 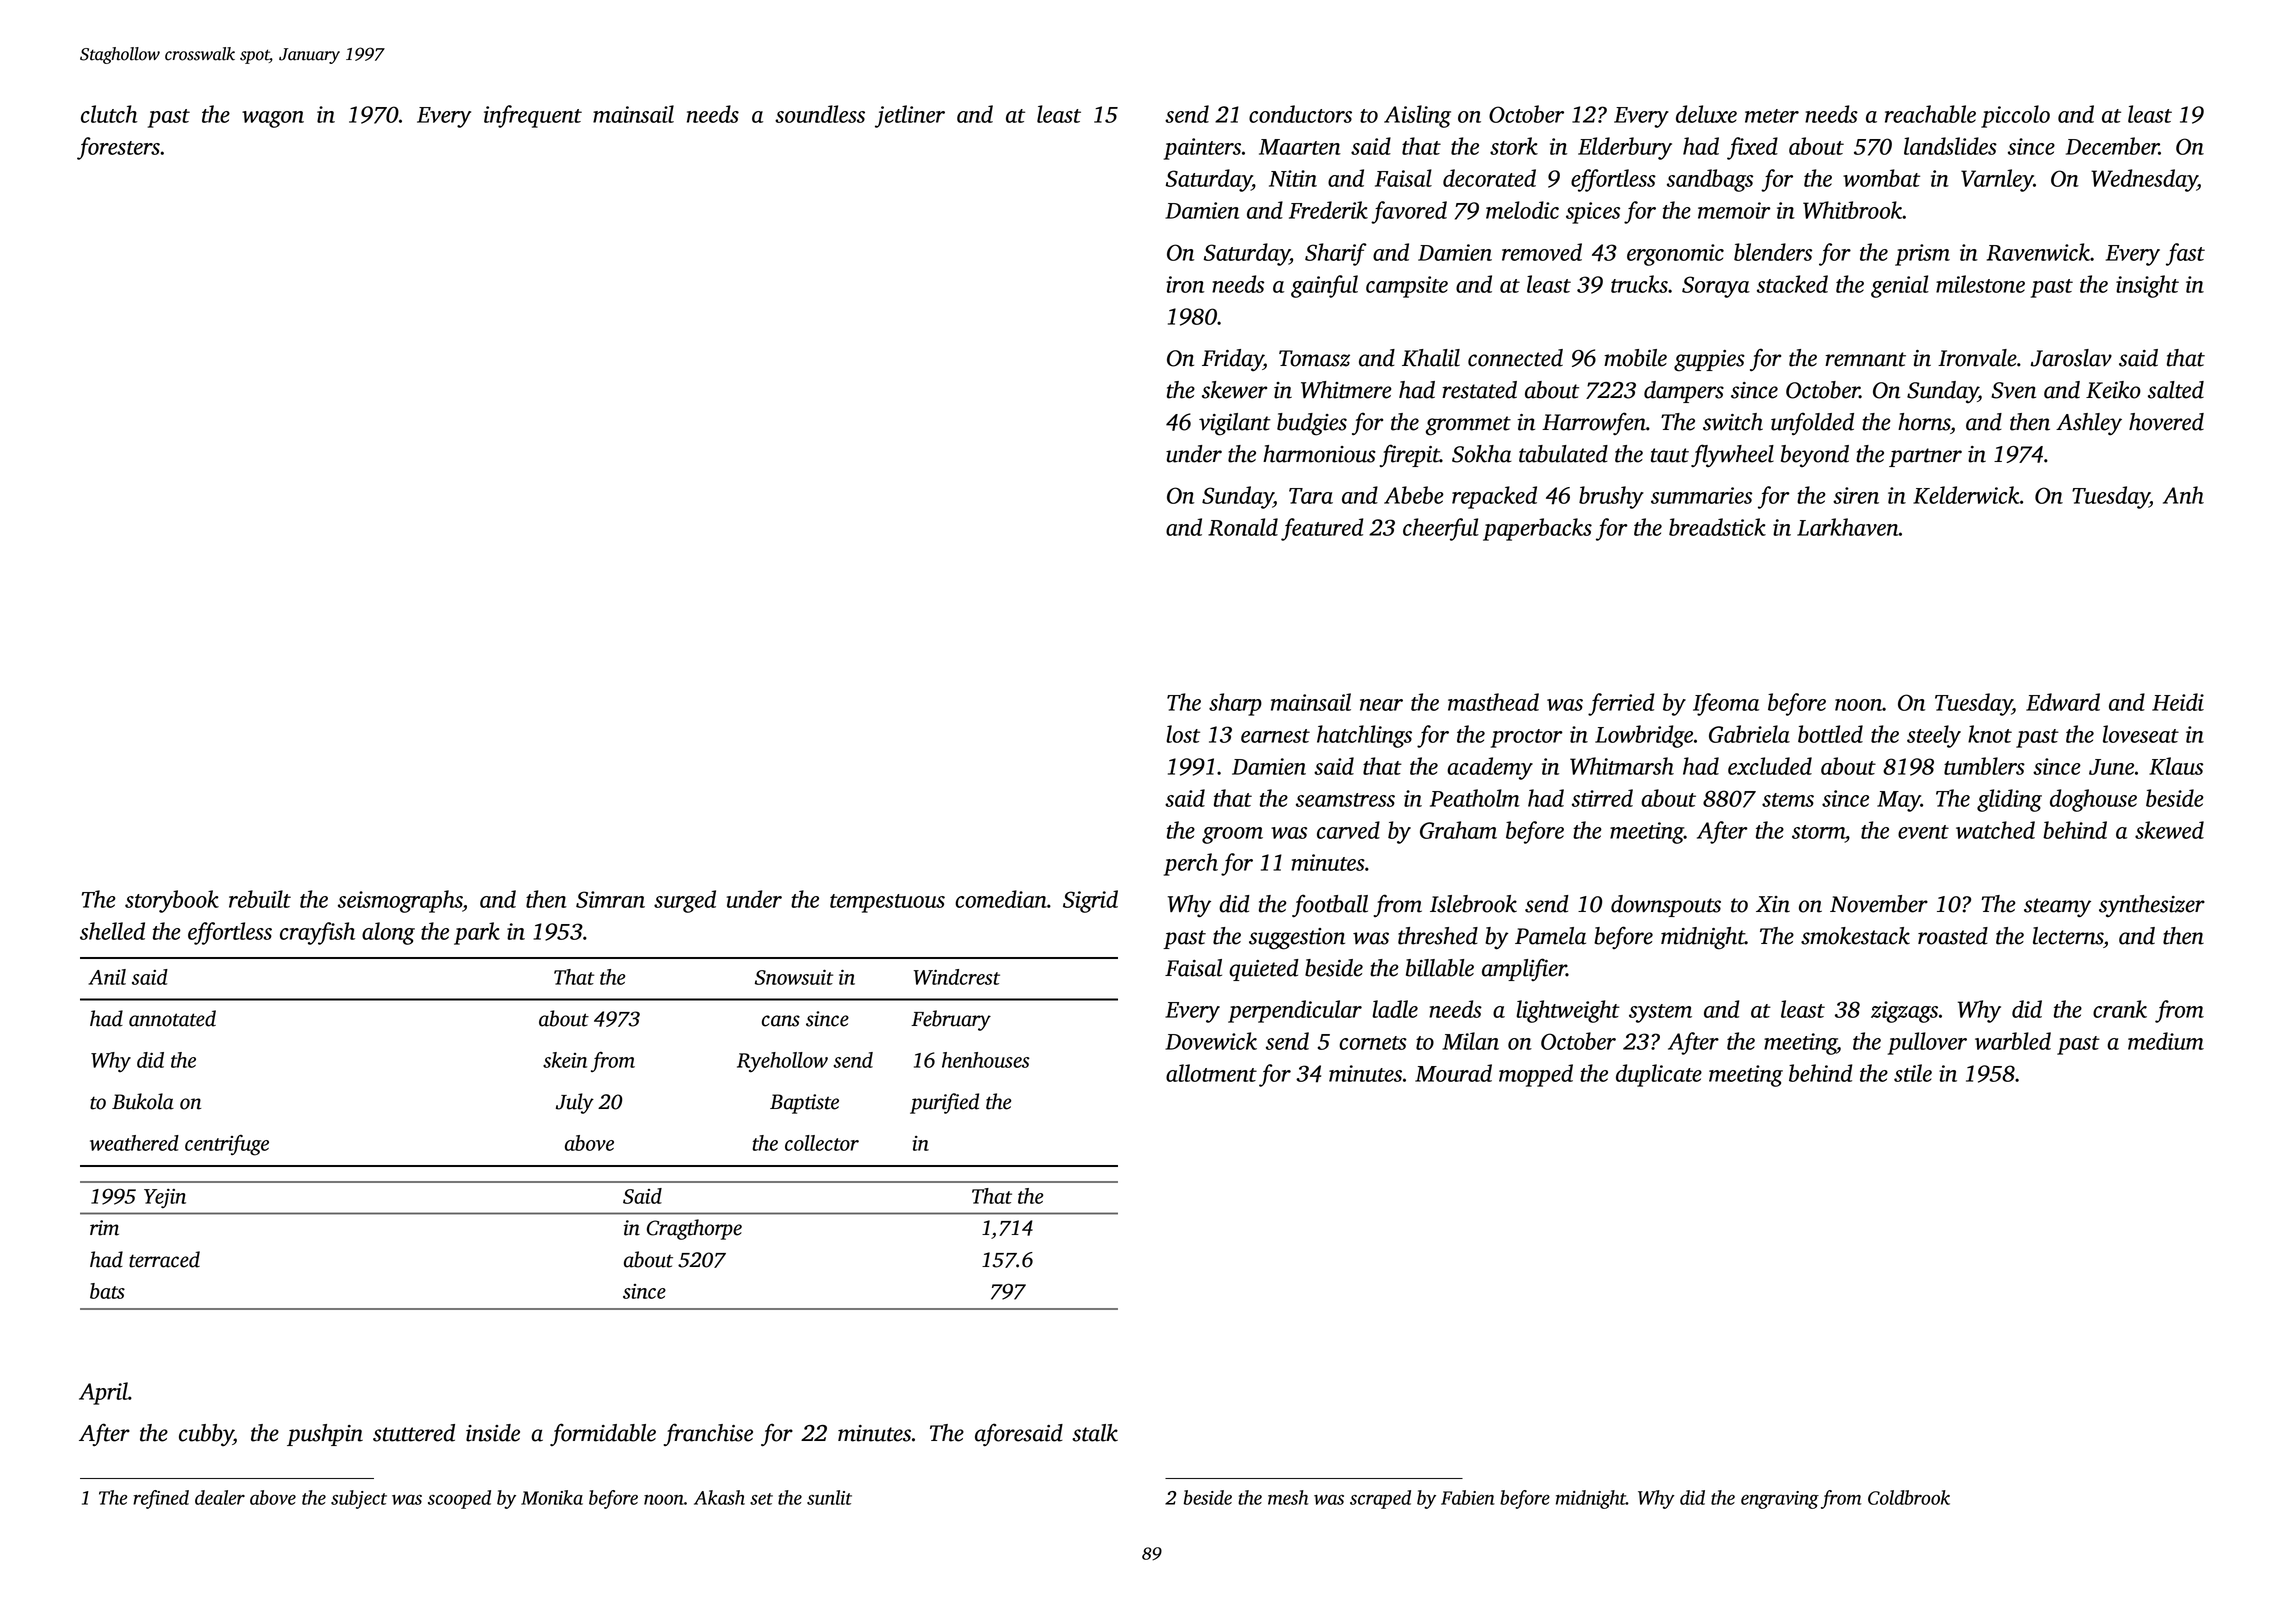 What do you see at coordinates (694, 1229) in the screenshot?
I see `Cragthorpe` at bounding box center [694, 1229].
